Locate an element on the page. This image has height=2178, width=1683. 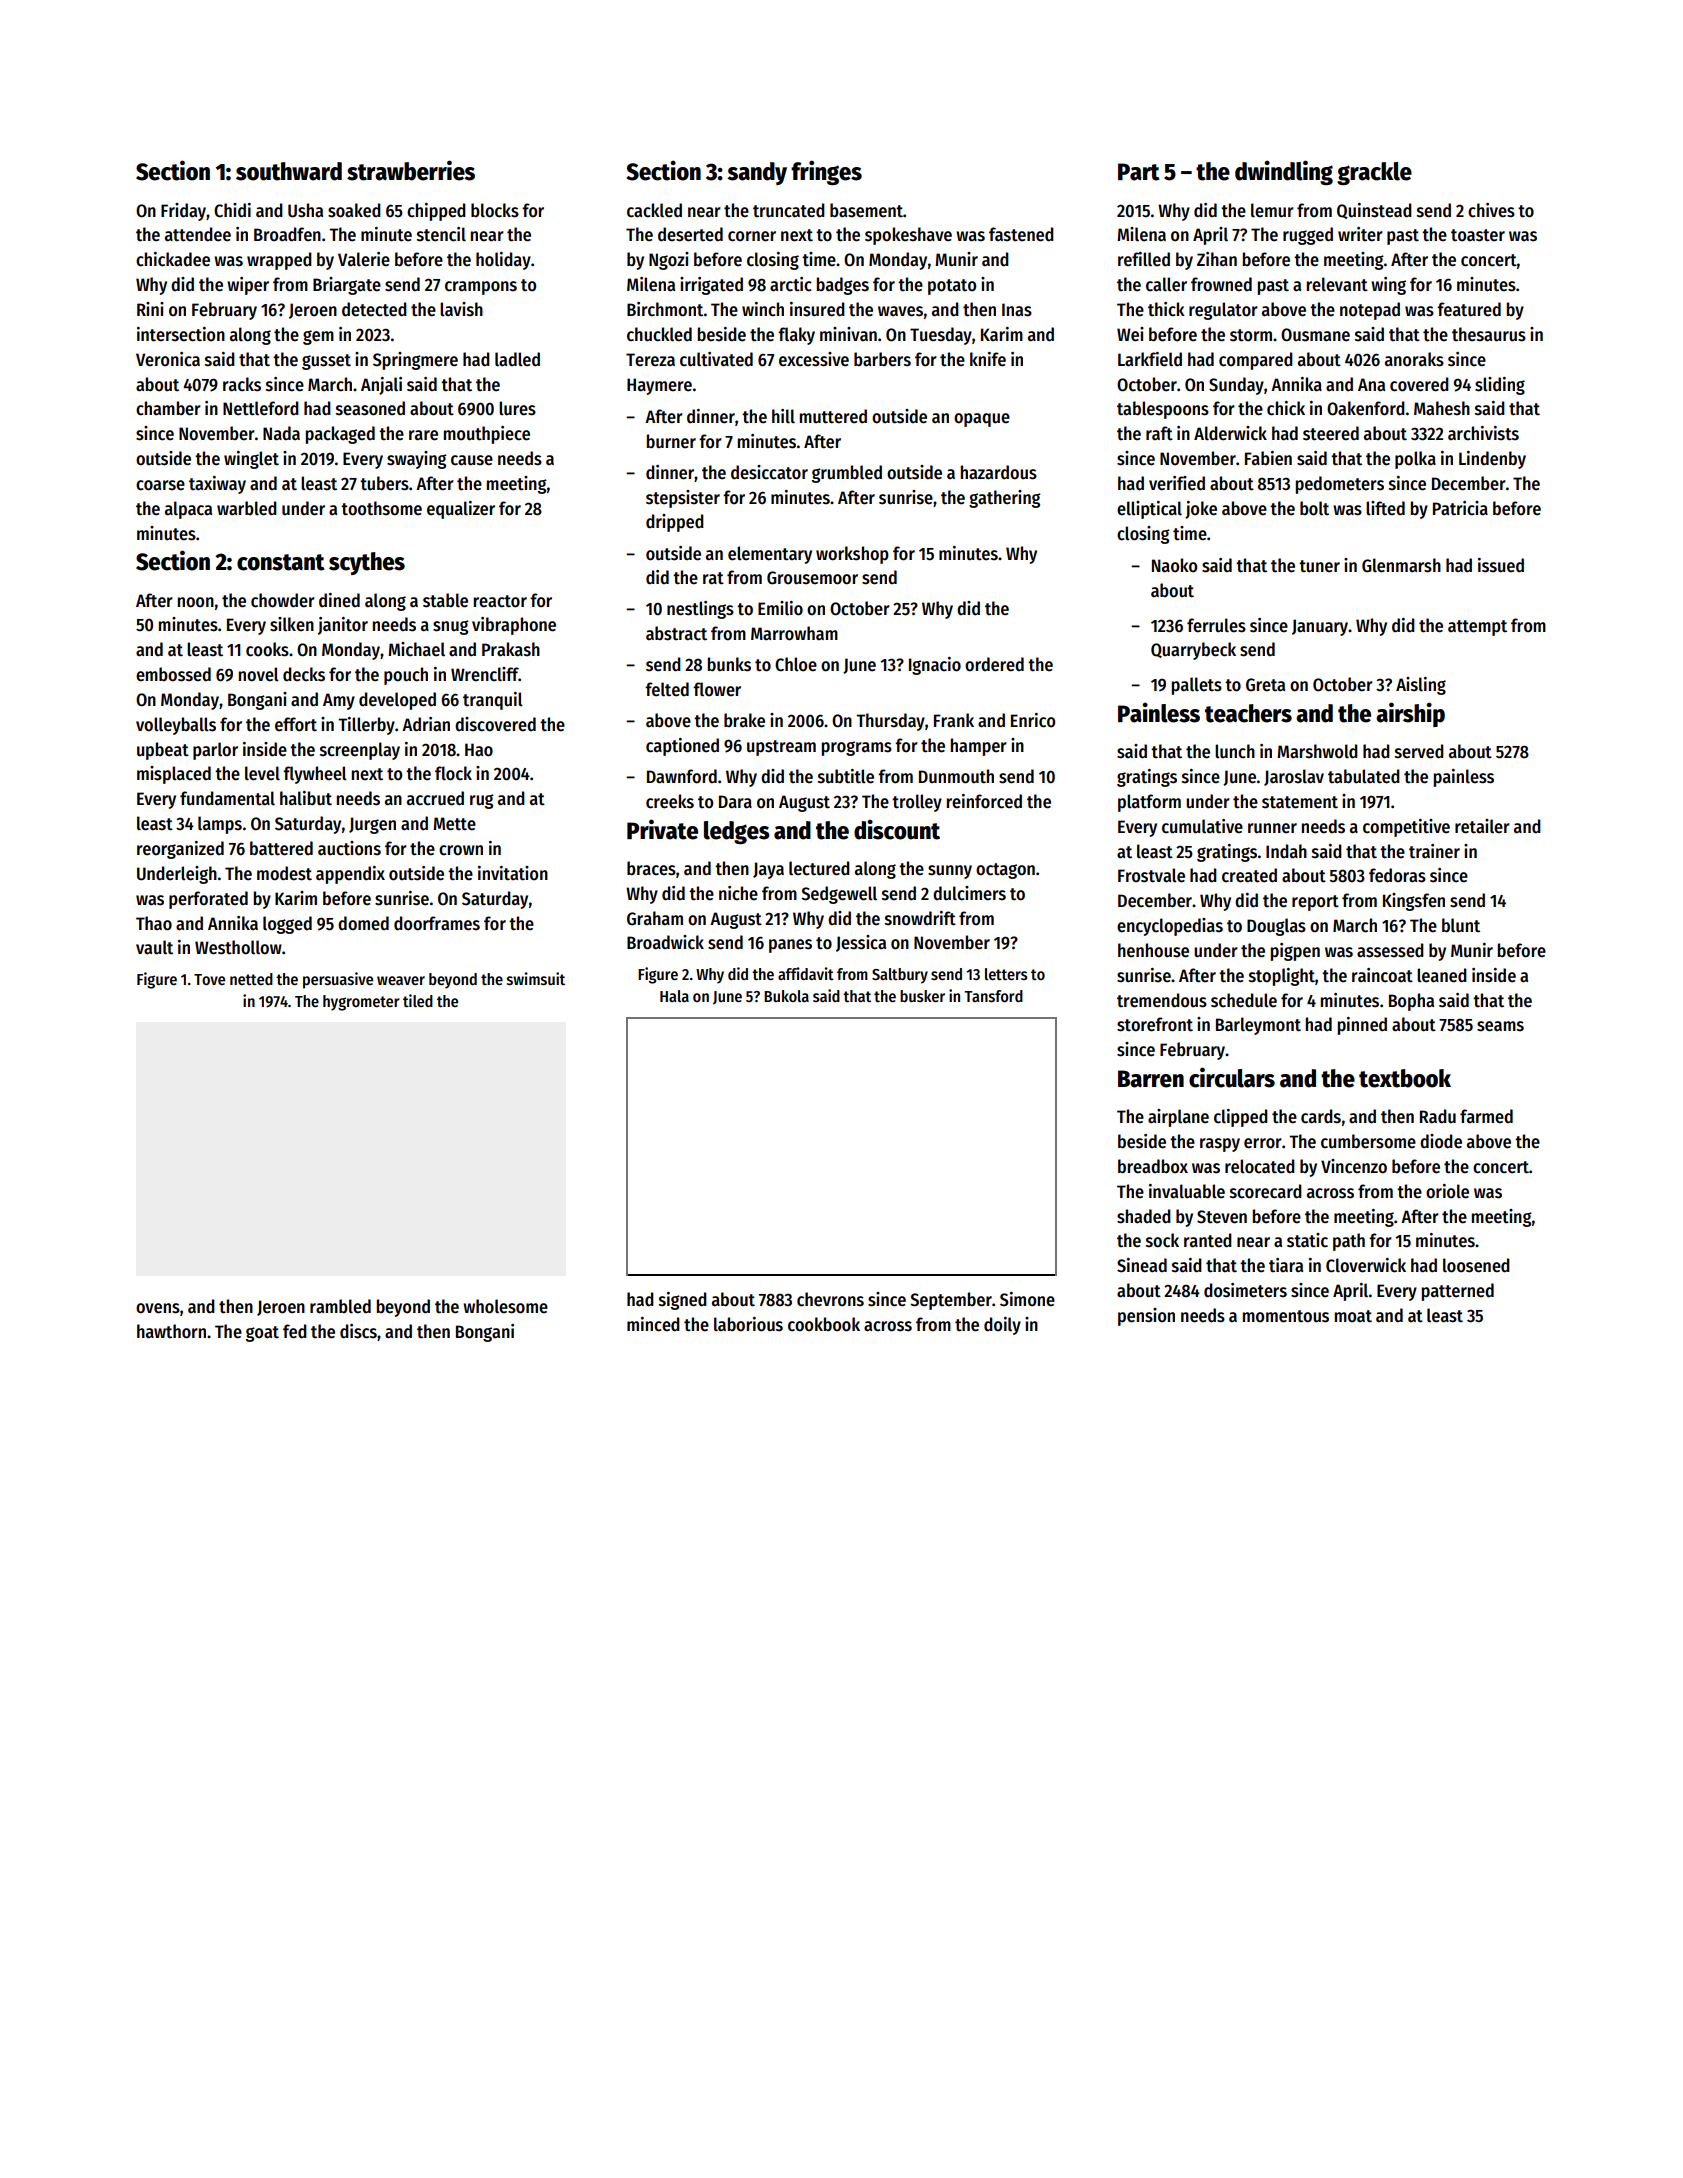
holiday is located at coordinates (503, 261).
